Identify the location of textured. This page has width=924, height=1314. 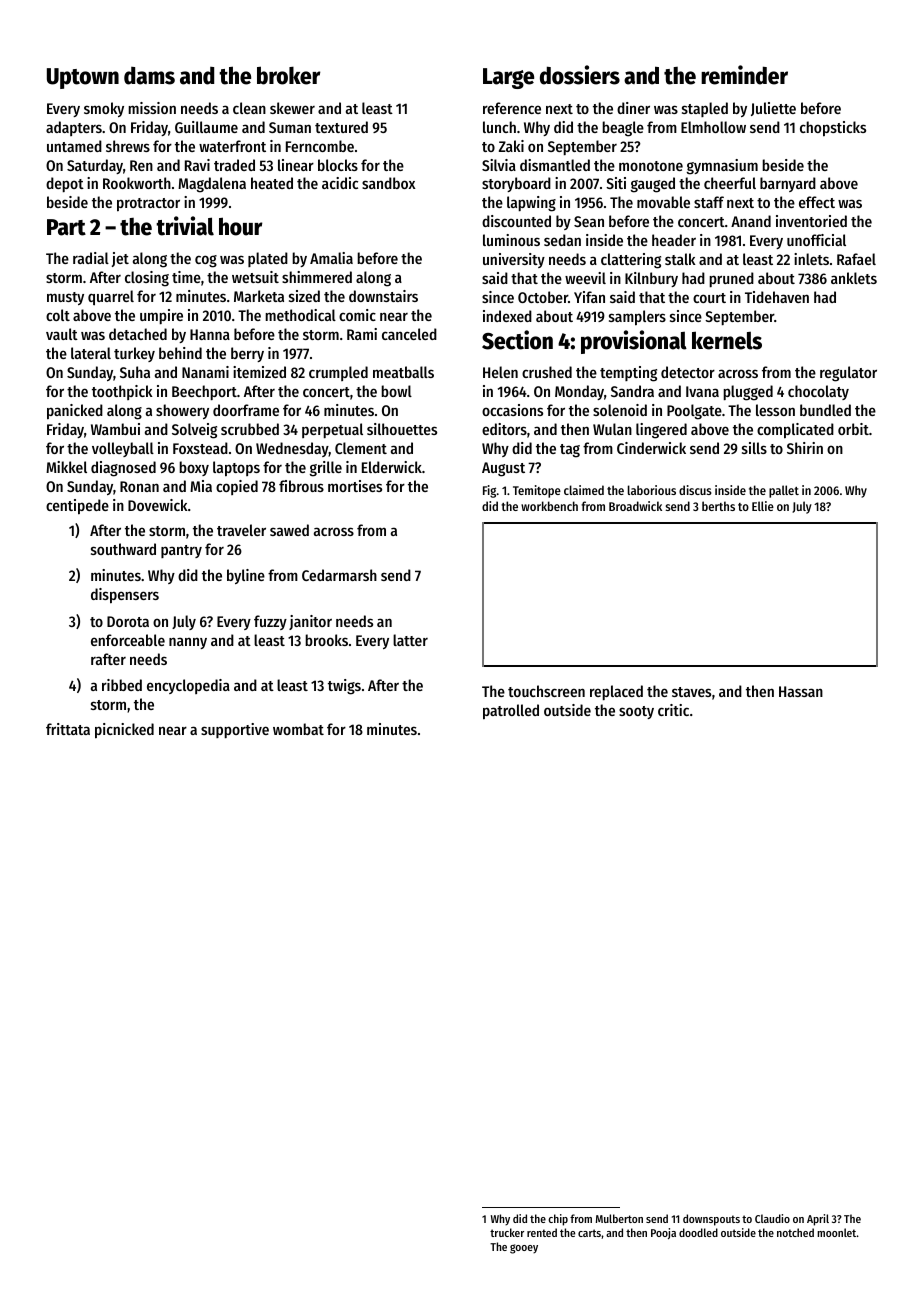
(341, 127).
